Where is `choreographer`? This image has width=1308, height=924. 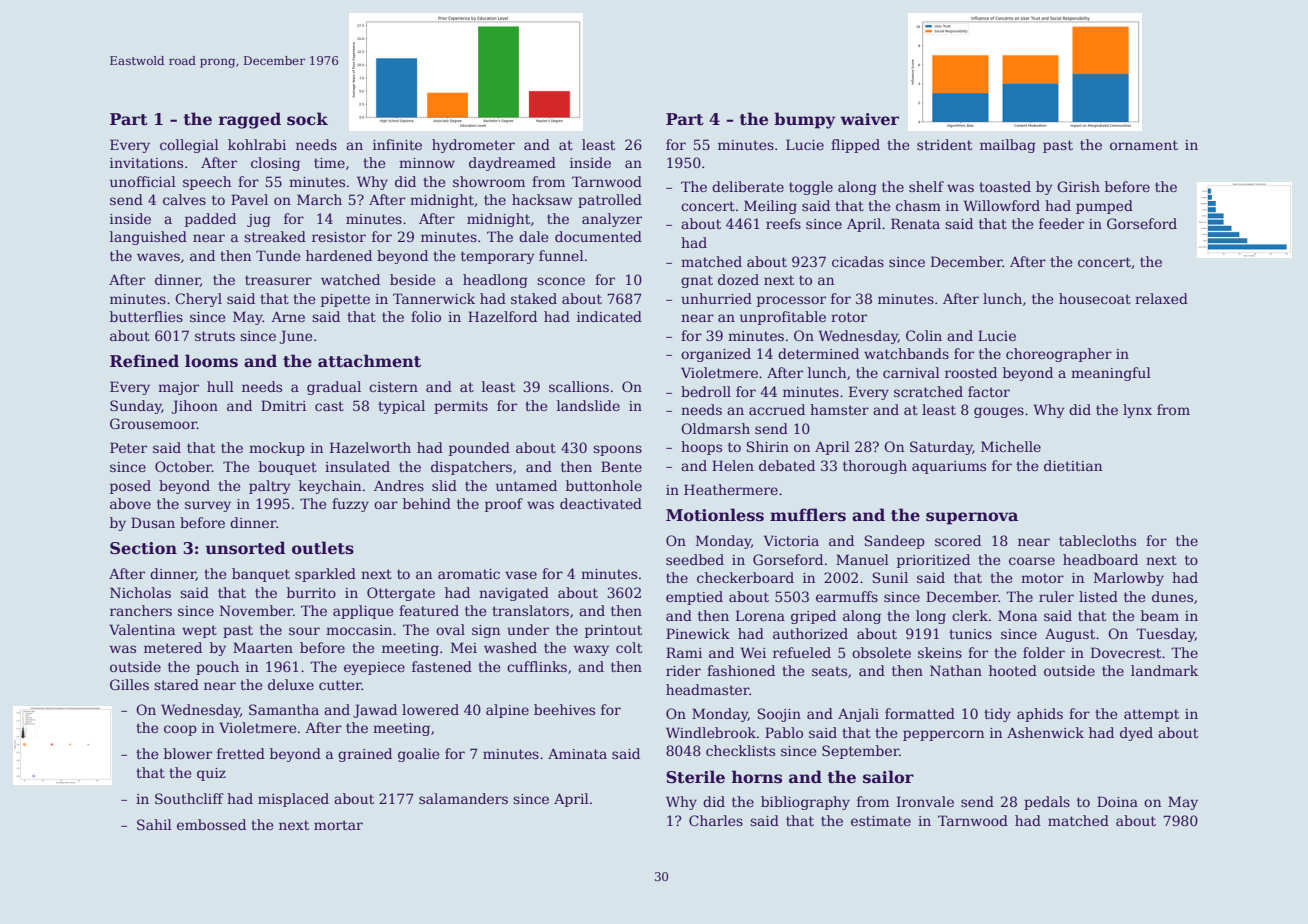 choreographer is located at coordinates (1059, 355).
